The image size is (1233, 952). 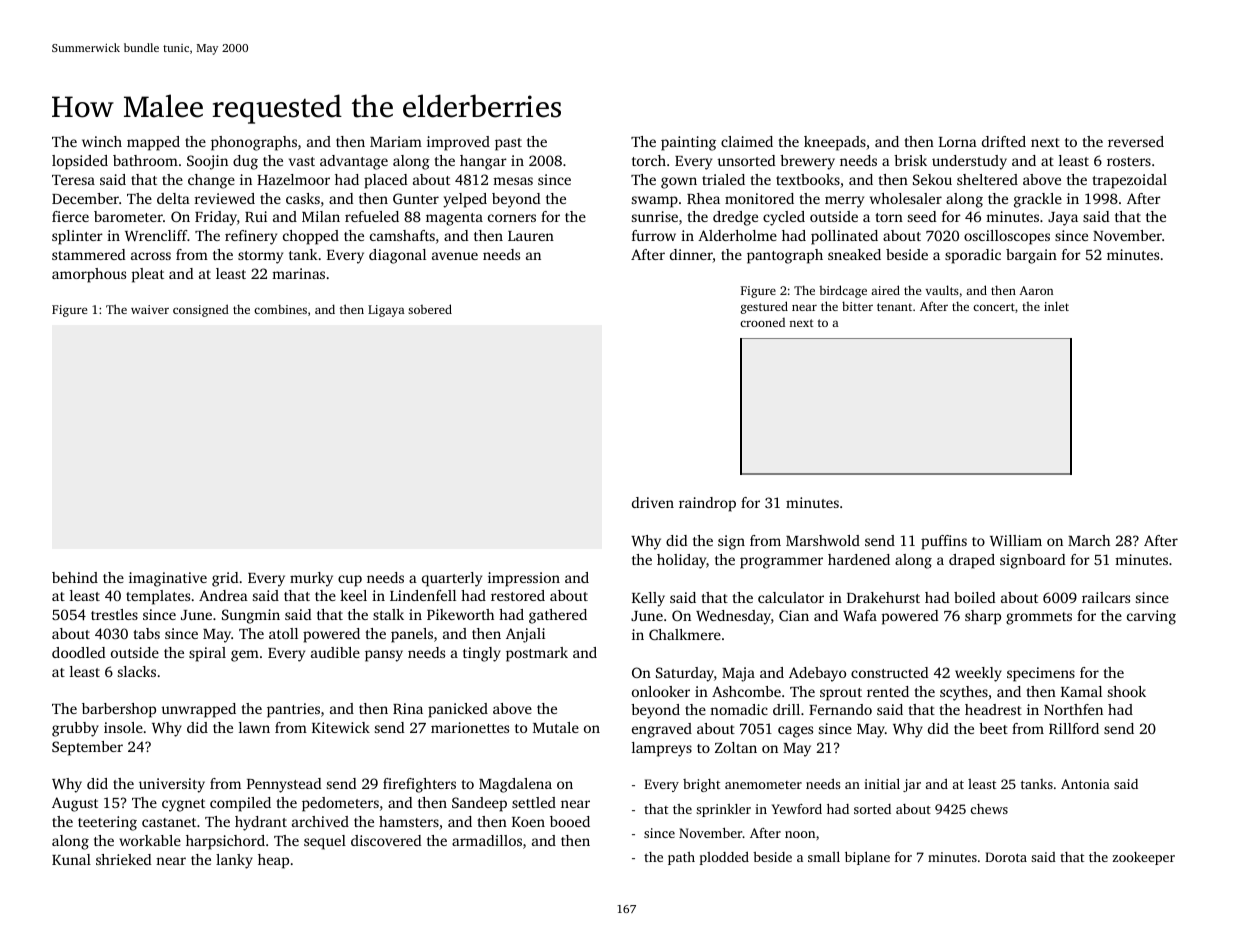 I want to click on path, so click(x=681, y=858).
